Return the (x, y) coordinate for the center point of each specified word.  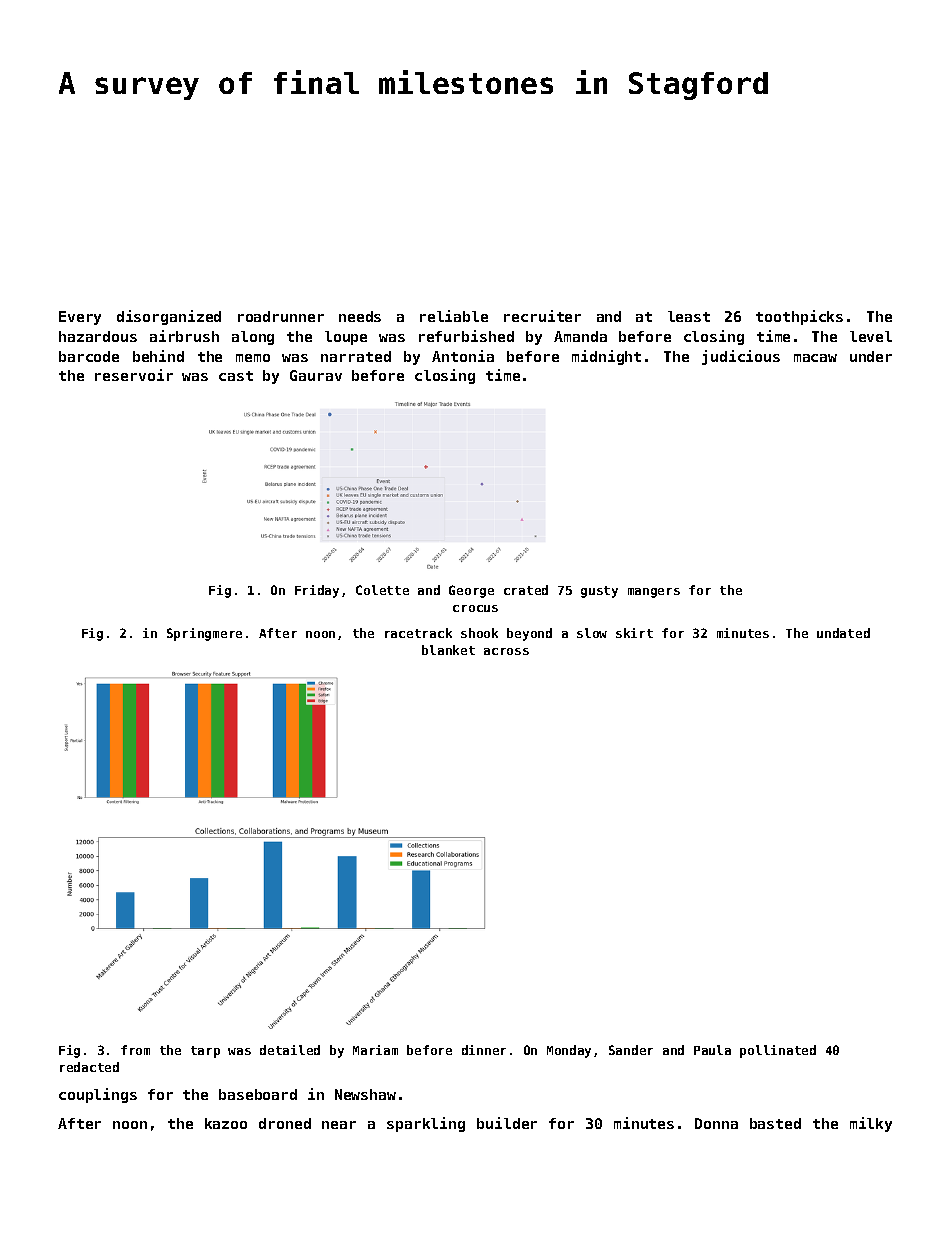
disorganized (169, 317)
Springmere (204, 634)
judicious (741, 357)
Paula (712, 1050)
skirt (634, 633)
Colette (382, 590)
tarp (205, 1052)
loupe (346, 338)
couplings (98, 1095)
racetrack (418, 633)
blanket (448, 650)
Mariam (375, 1050)
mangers (654, 593)
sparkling (426, 1124)
